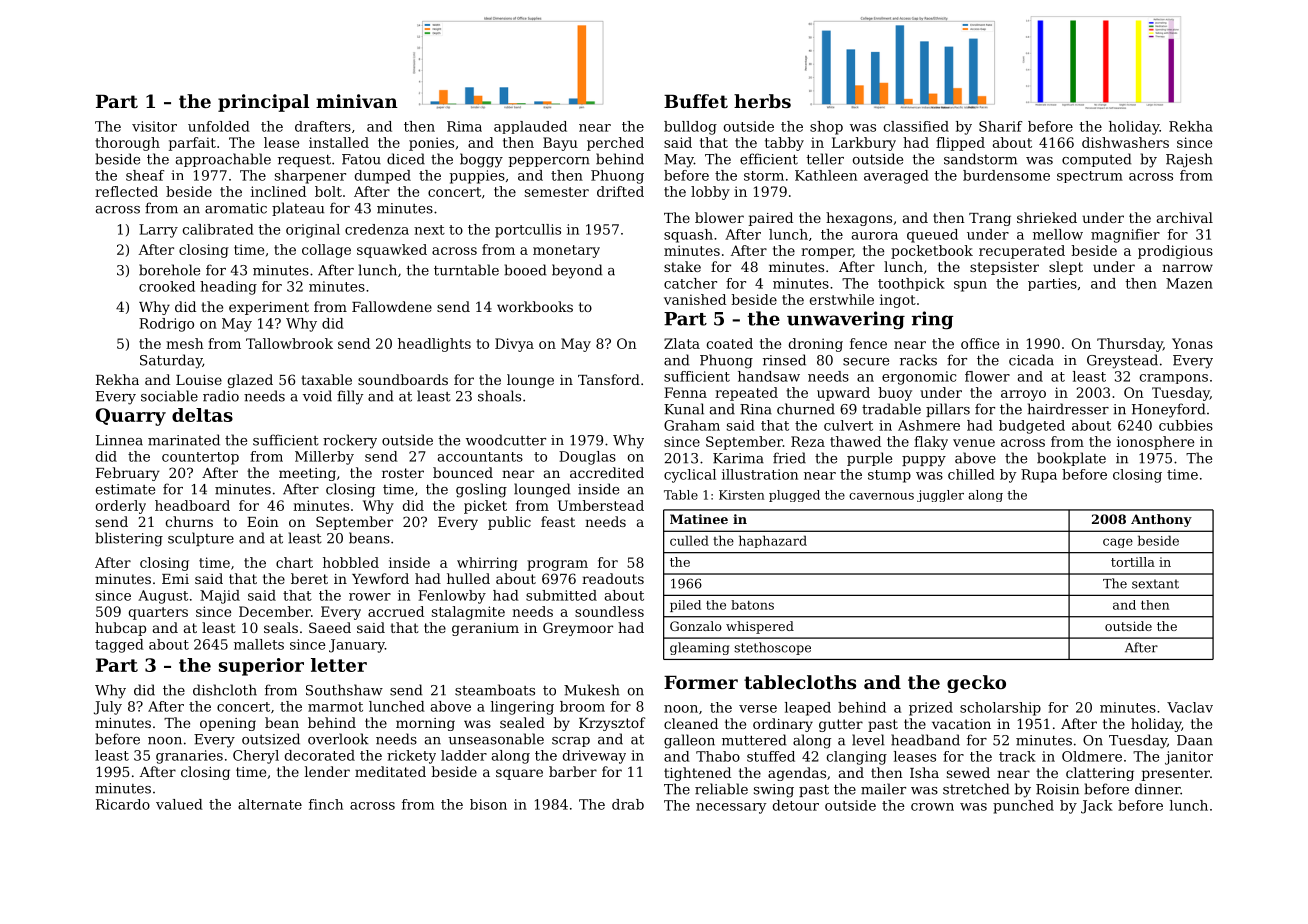 The height and width of the screenshot is (924, 1308). What do you see at coordinates (1000, 126) in the screenshot?
I see `Sharif` at bounding box center [1000, 126].
